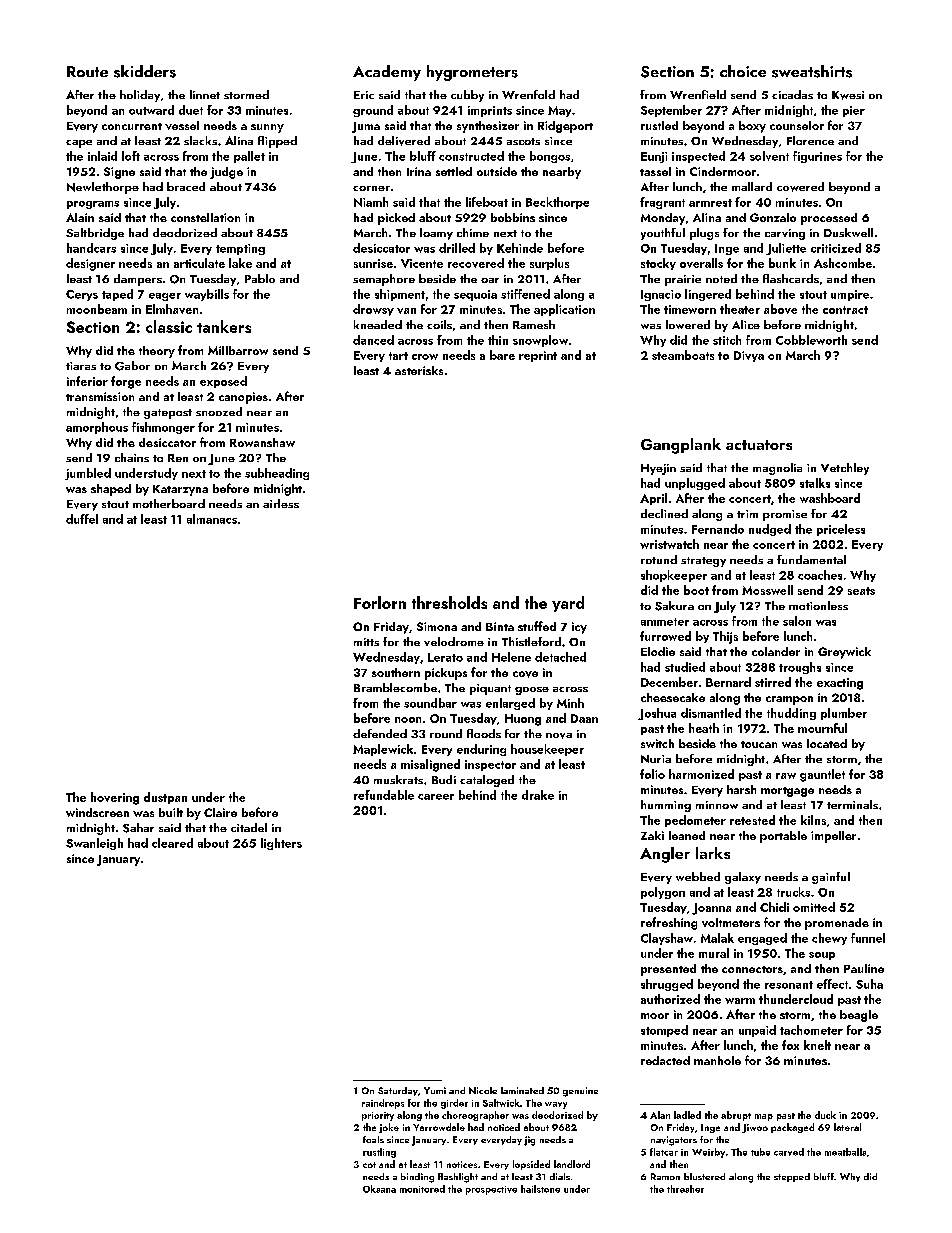 Image resolution: width=952 pixels, height=1233 pixels. Describe the element at coordinates (845, 469) in the screenshot. I see `Vetchley` at that location.
